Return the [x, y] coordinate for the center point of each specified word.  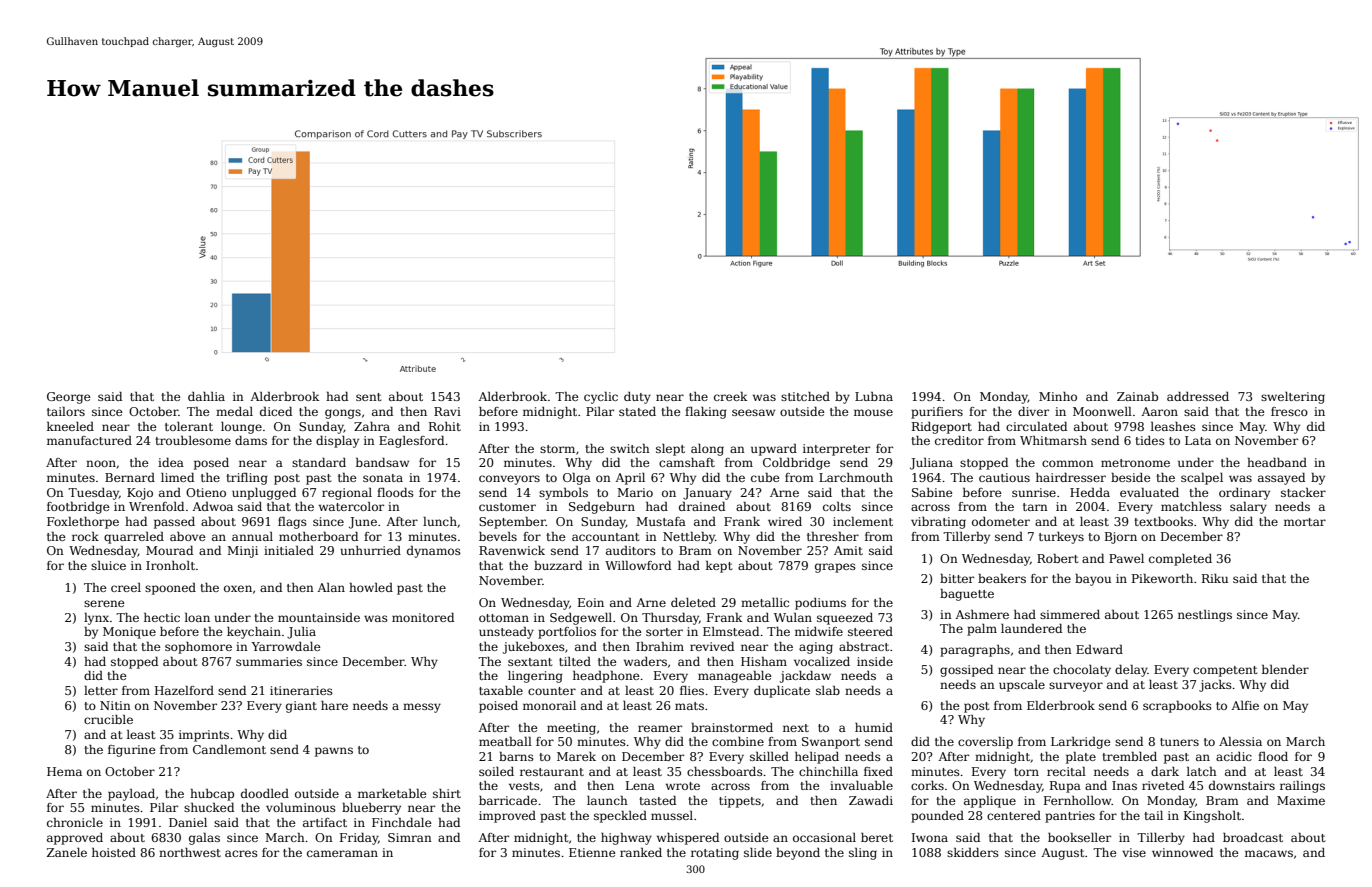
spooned [170, 589]
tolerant [189, 426]
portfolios [567, 633]
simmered [1070, 614]
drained [702, 506]
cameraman [342, 853]
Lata [1198, 440]
